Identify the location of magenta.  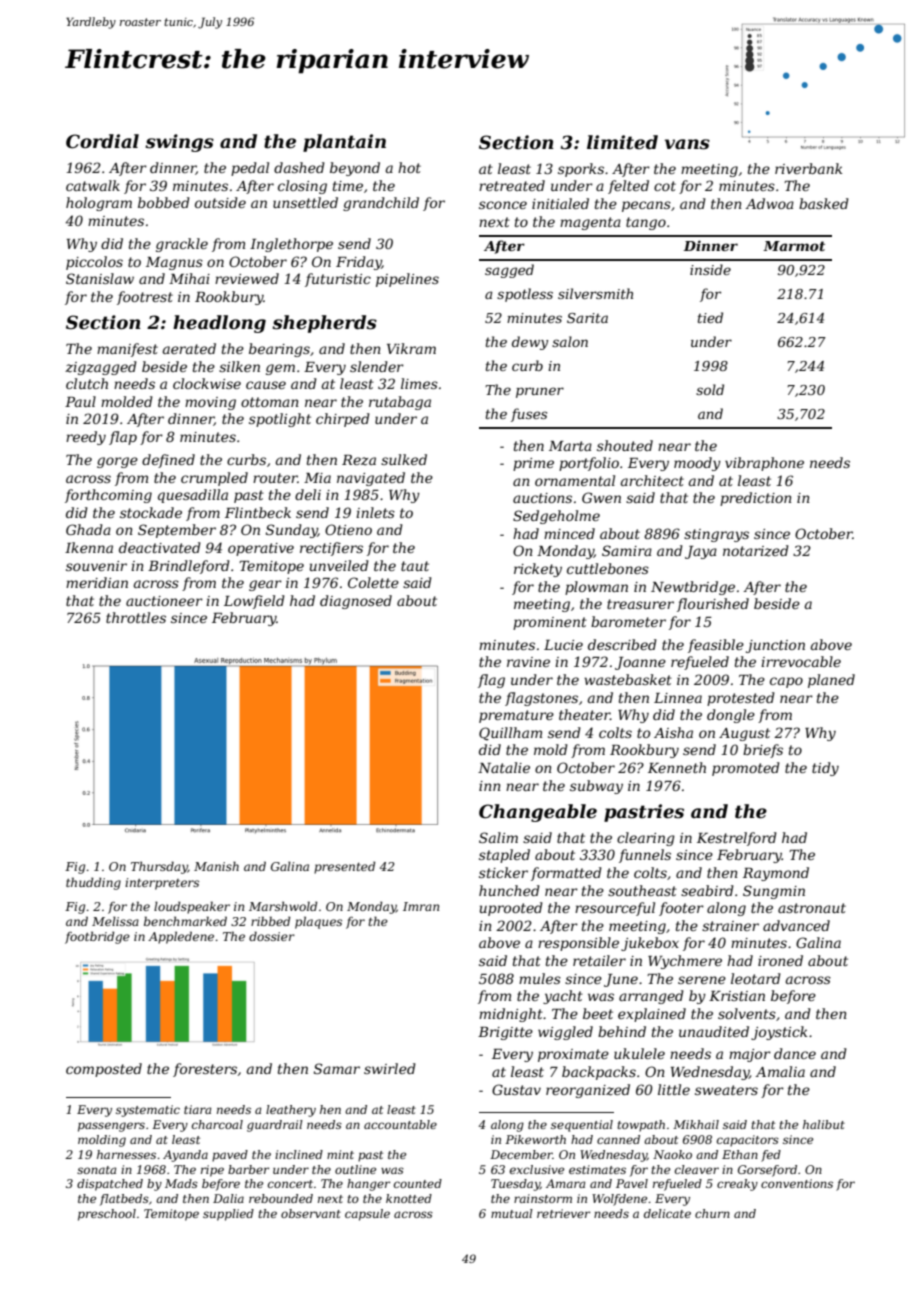
(590, 223).
